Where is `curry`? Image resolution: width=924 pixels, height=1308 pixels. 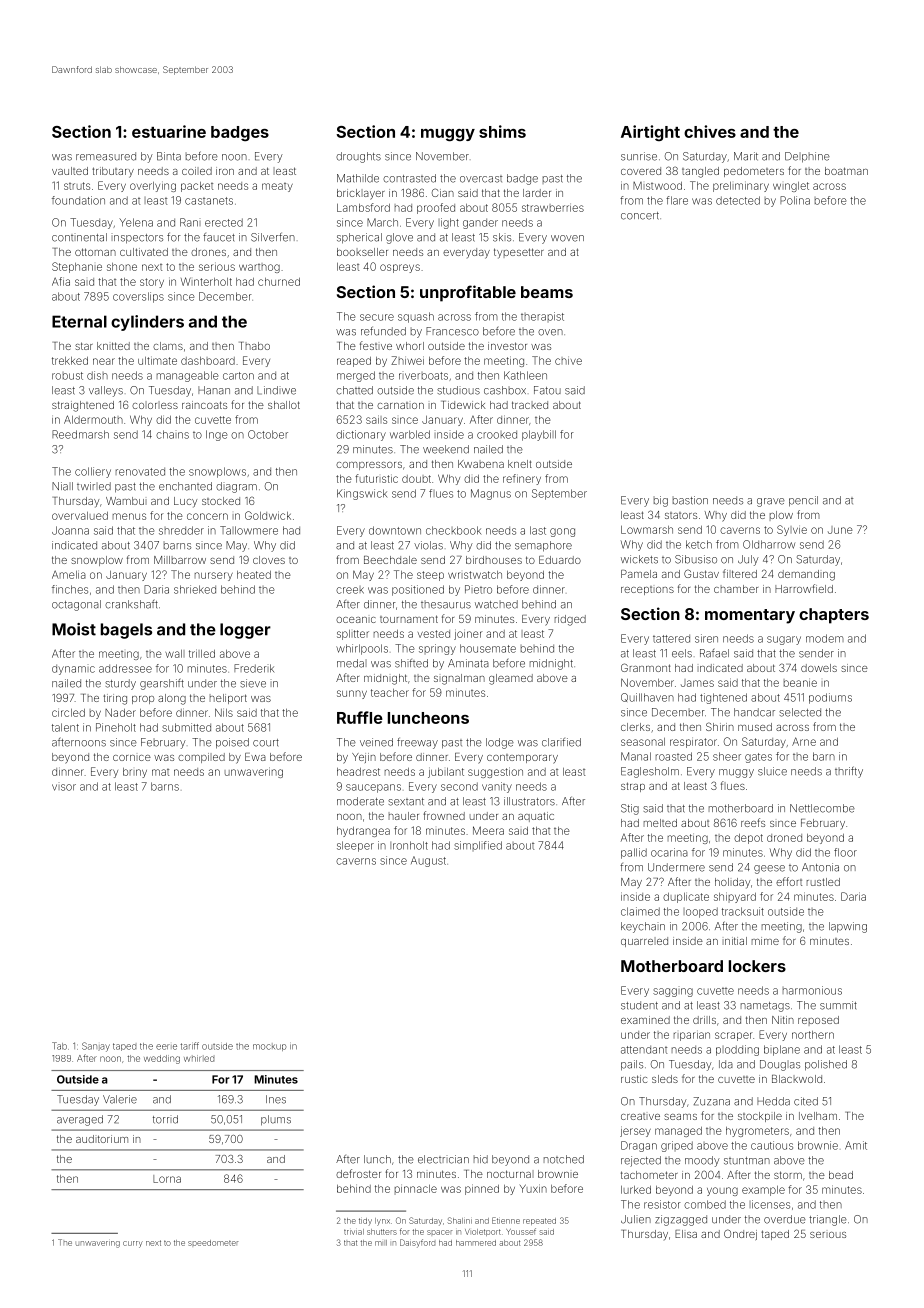
curry is located at coordinates (133, 1244).
